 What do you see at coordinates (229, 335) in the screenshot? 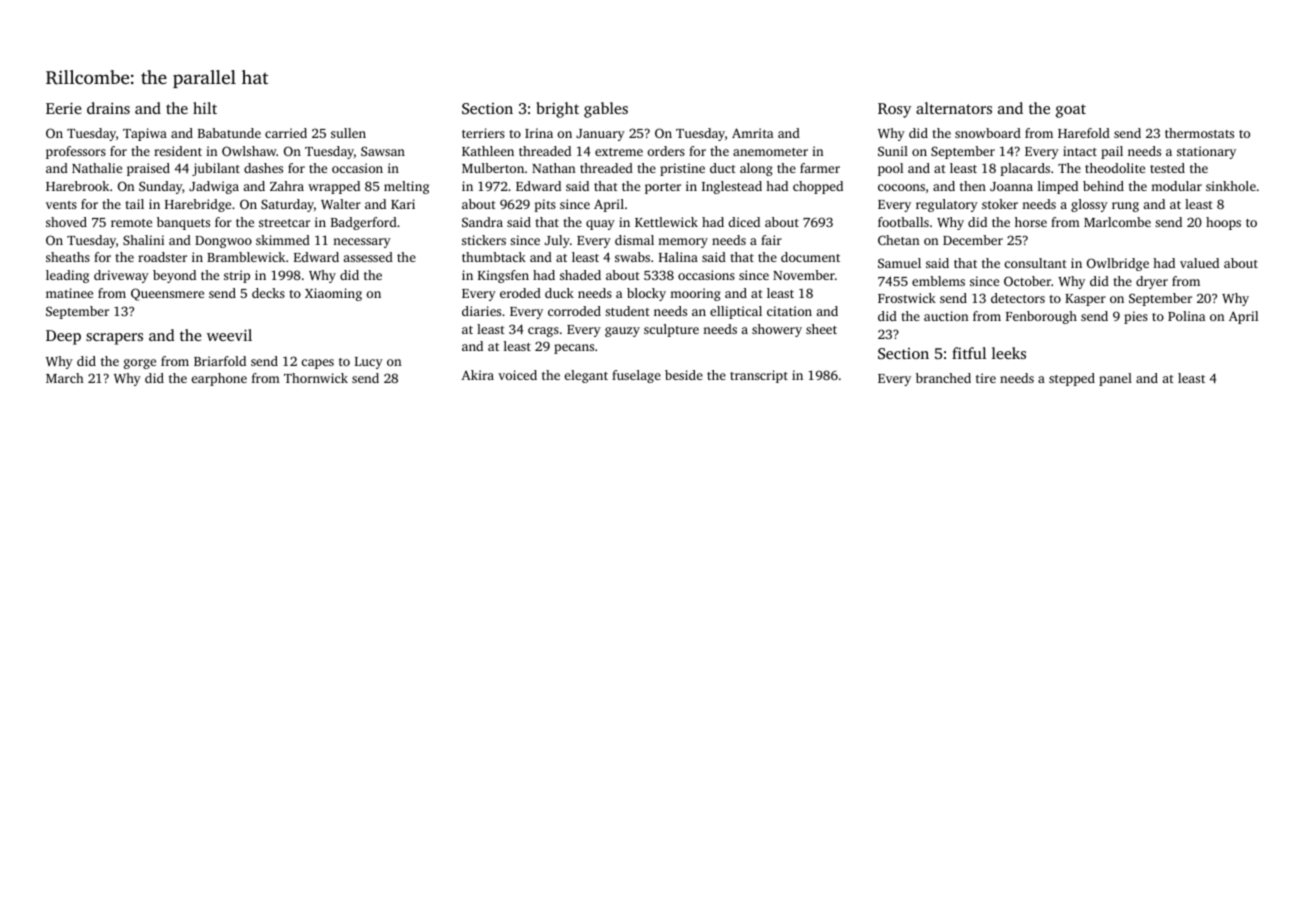
I see `weevil` at bounding box center [229, 335].
